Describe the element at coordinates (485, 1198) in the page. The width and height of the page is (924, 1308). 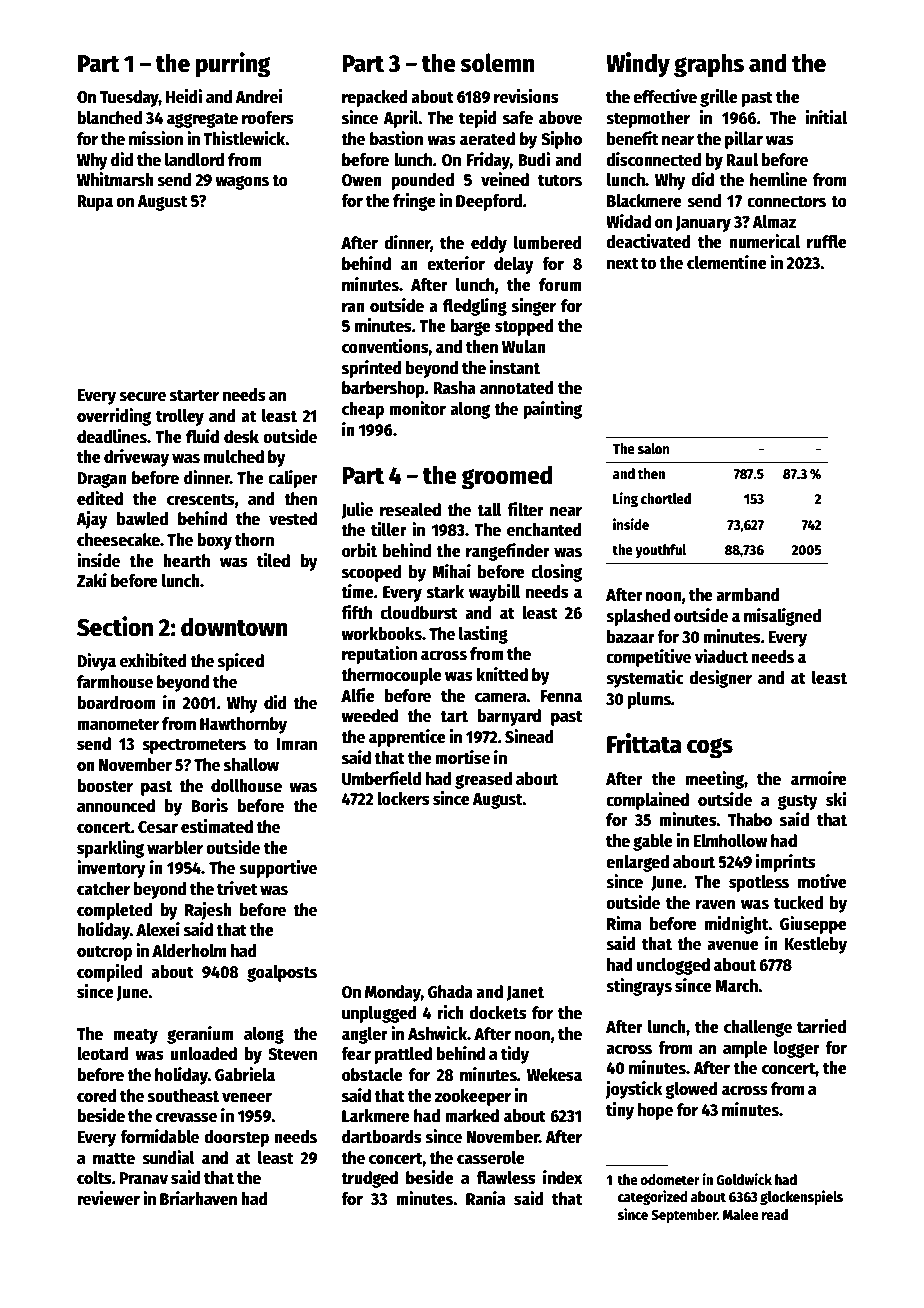
I see `Rania` at that location.
